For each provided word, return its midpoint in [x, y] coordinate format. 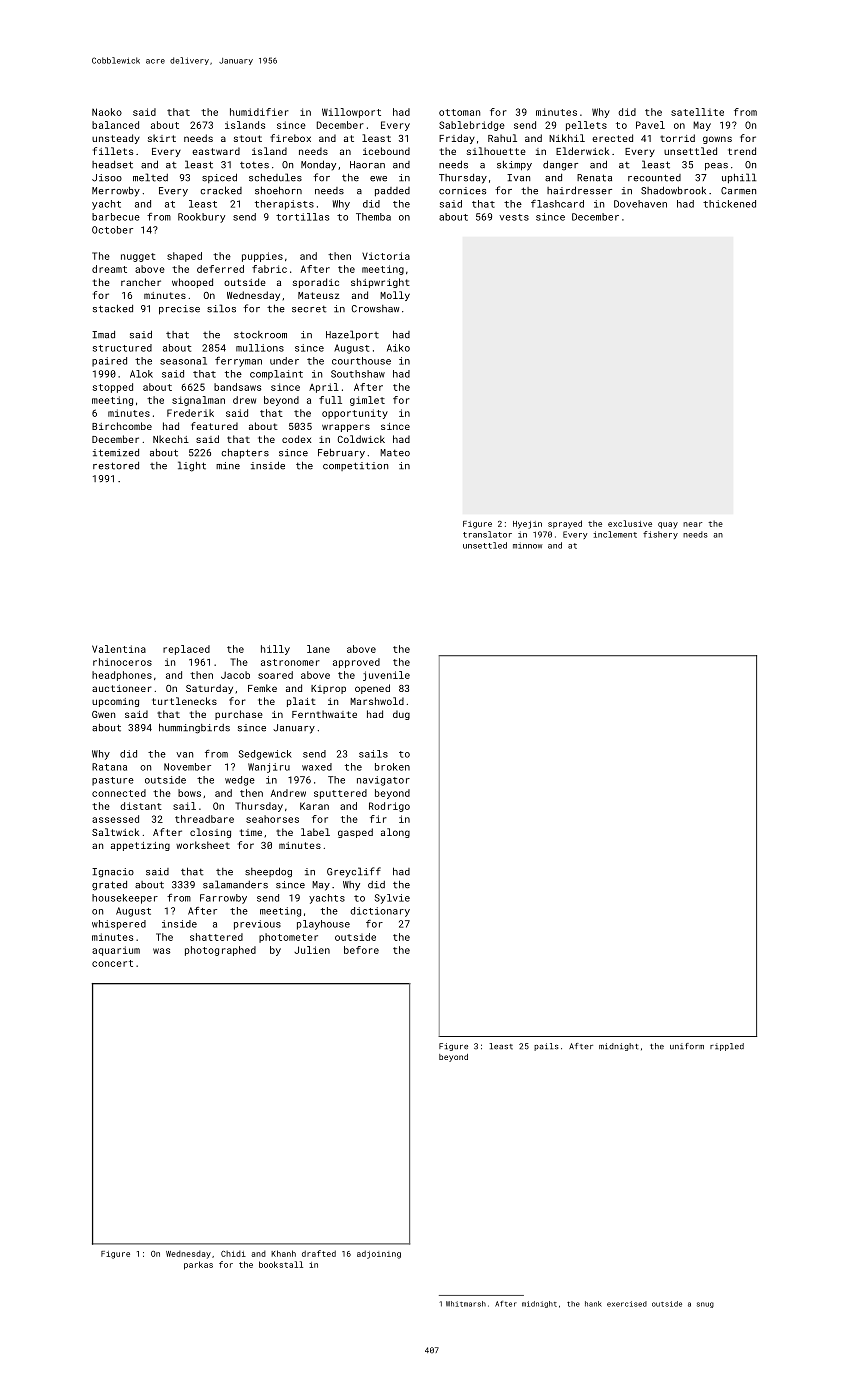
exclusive [630, 523]
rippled [727, 1047]
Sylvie [392, 899]
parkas [198, 1265]
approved [356, 663]
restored [116, 466]
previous [257, 925]
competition [355, 466]
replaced [186, 650]
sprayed [565, 524]
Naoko [107, 112]
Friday [457, 139]
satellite [697, 112]
